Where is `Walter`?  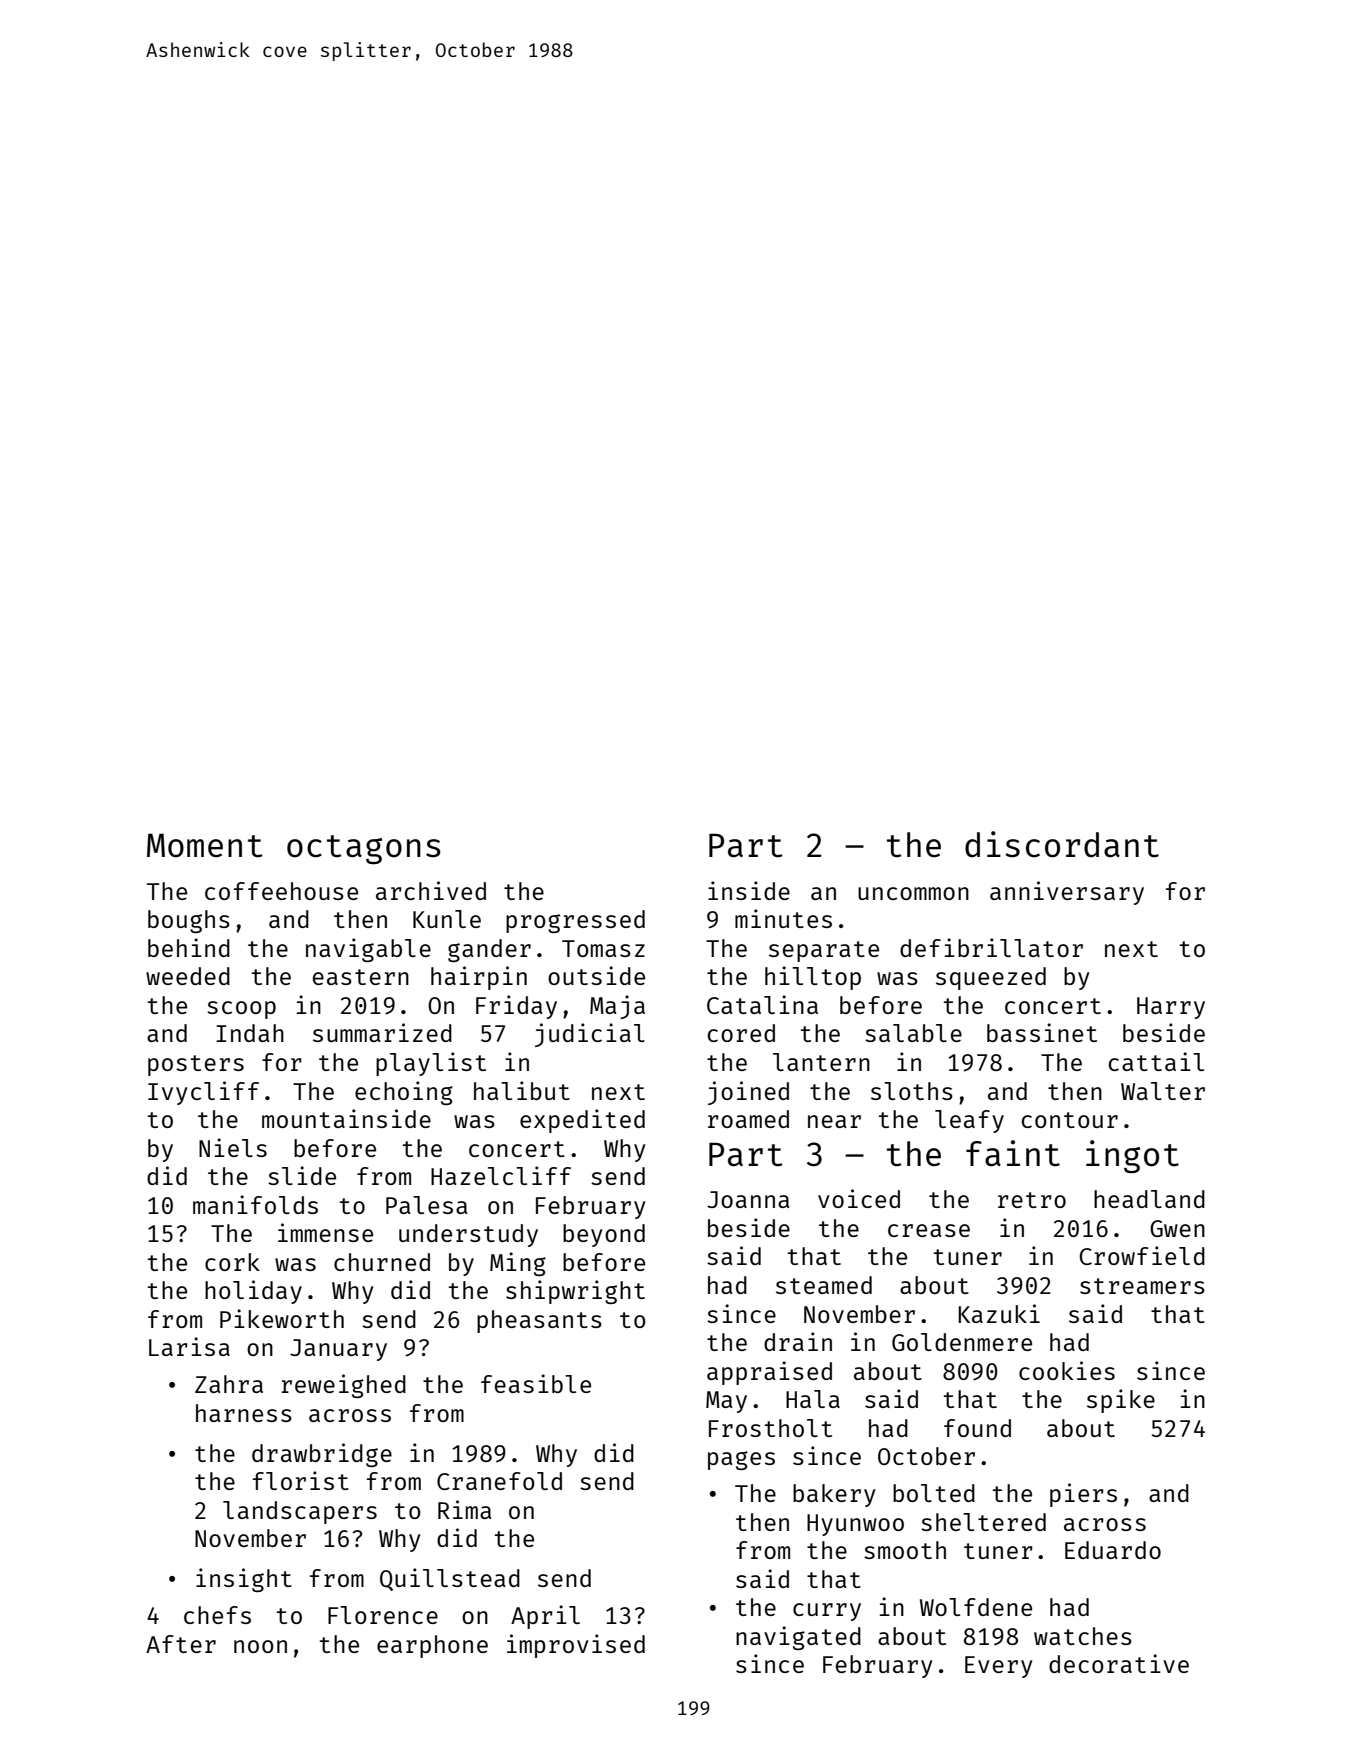
Walter is located at coordinates (1163, 1091).
